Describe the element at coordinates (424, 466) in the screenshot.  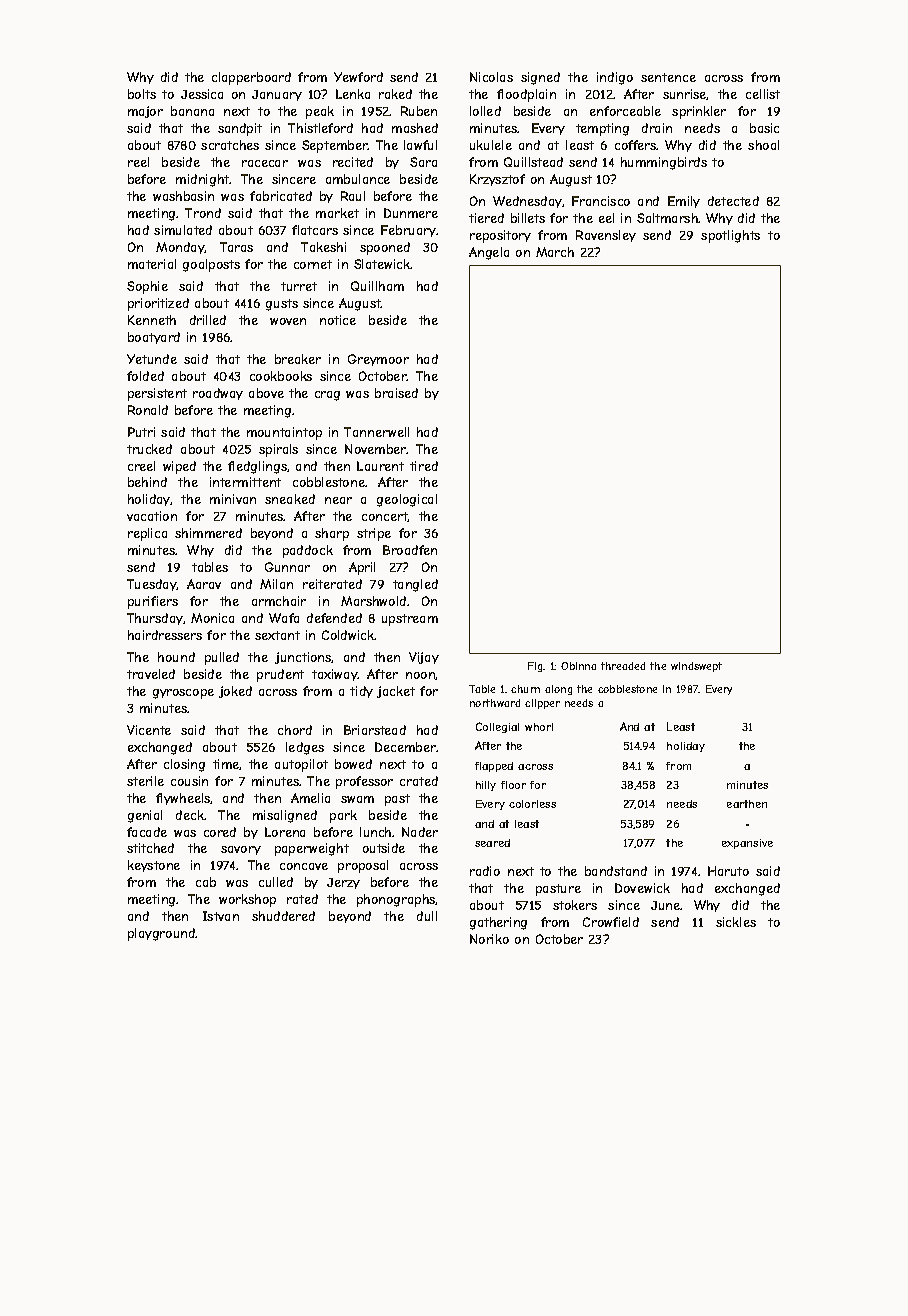
I see `tired` at that location.
